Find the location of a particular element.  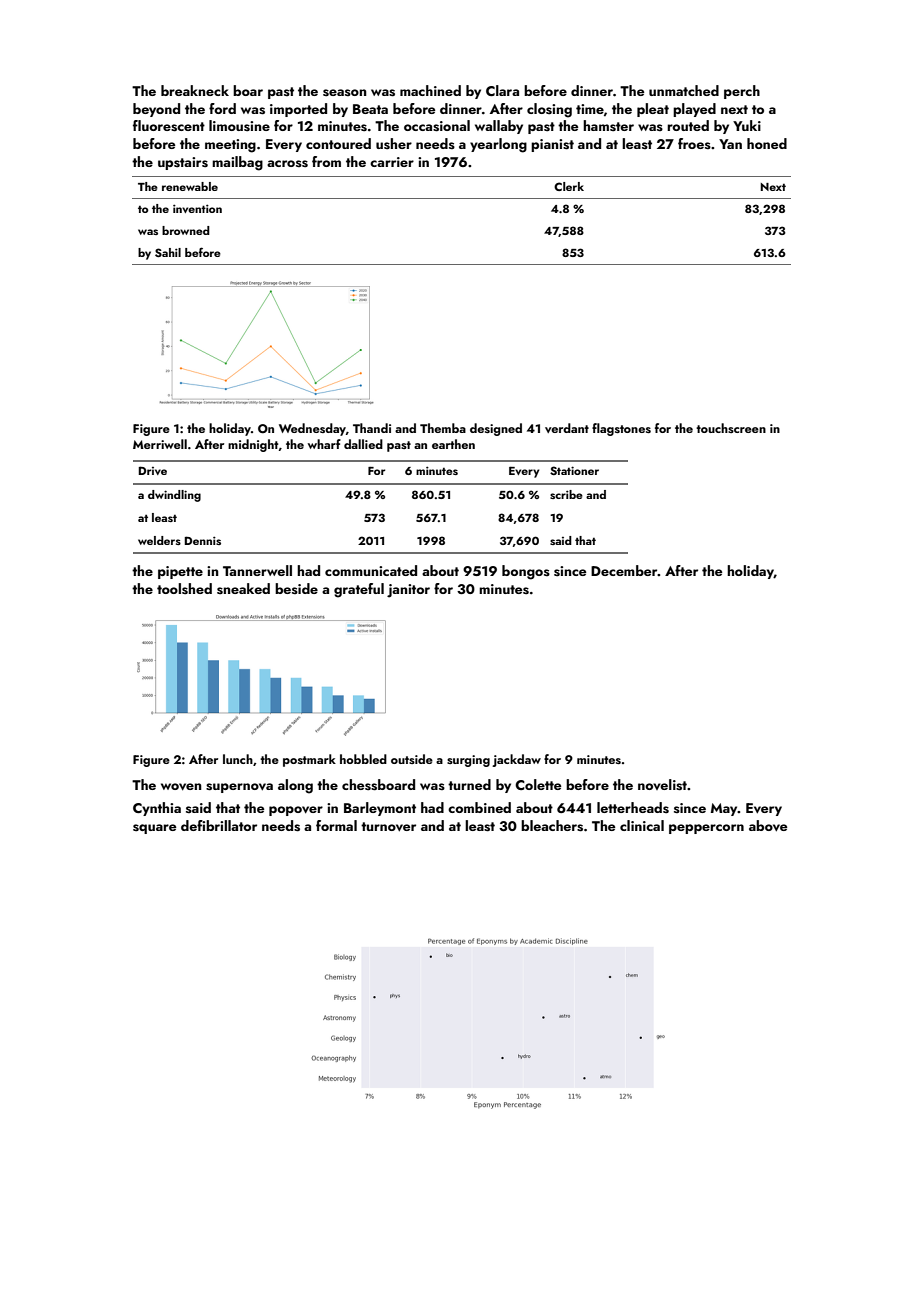

touchscreen is located at coordinates (731, 428).
